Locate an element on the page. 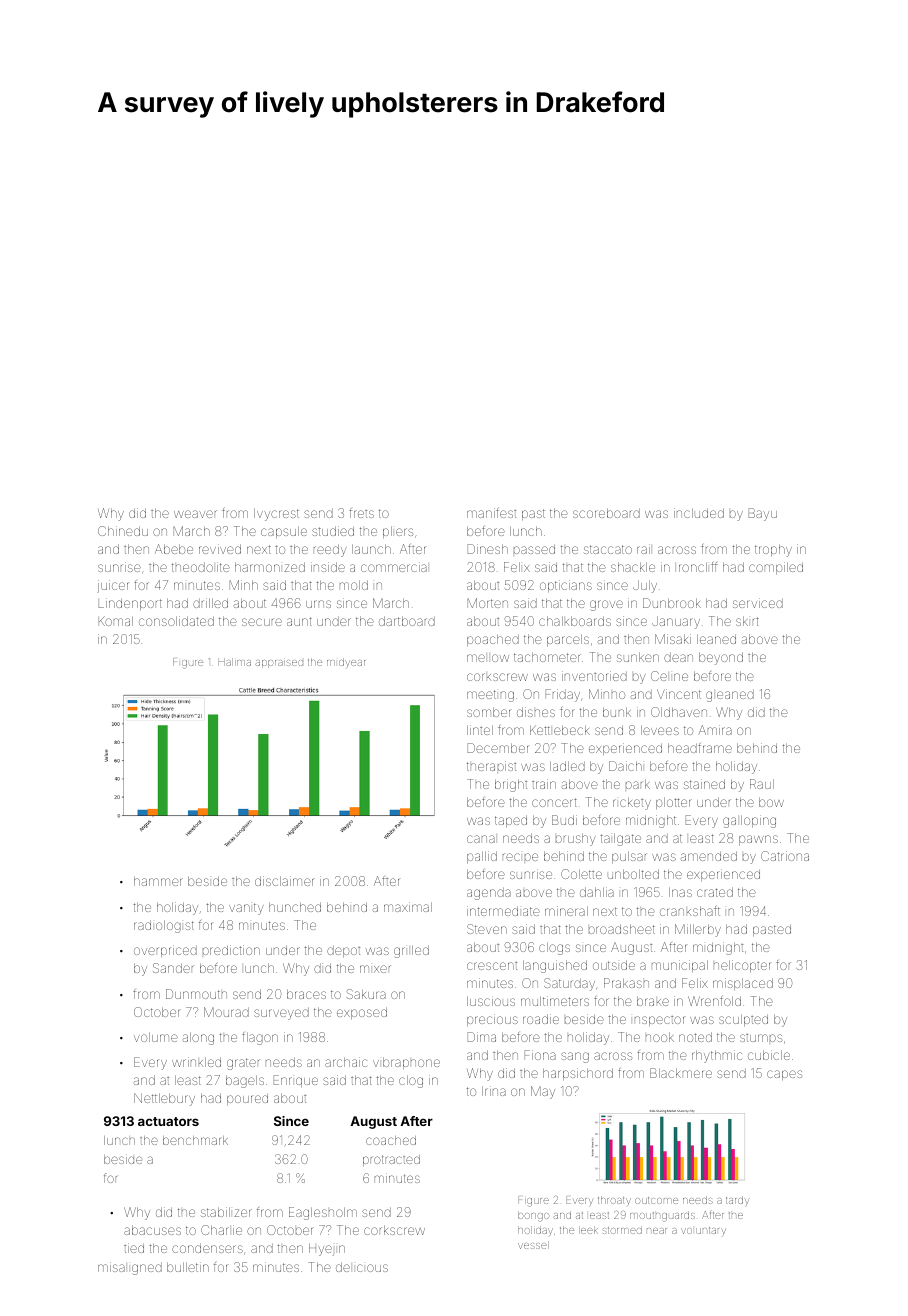 The width and height of the page is (908, 1316). hammer is located at coordinates (158, 881).
